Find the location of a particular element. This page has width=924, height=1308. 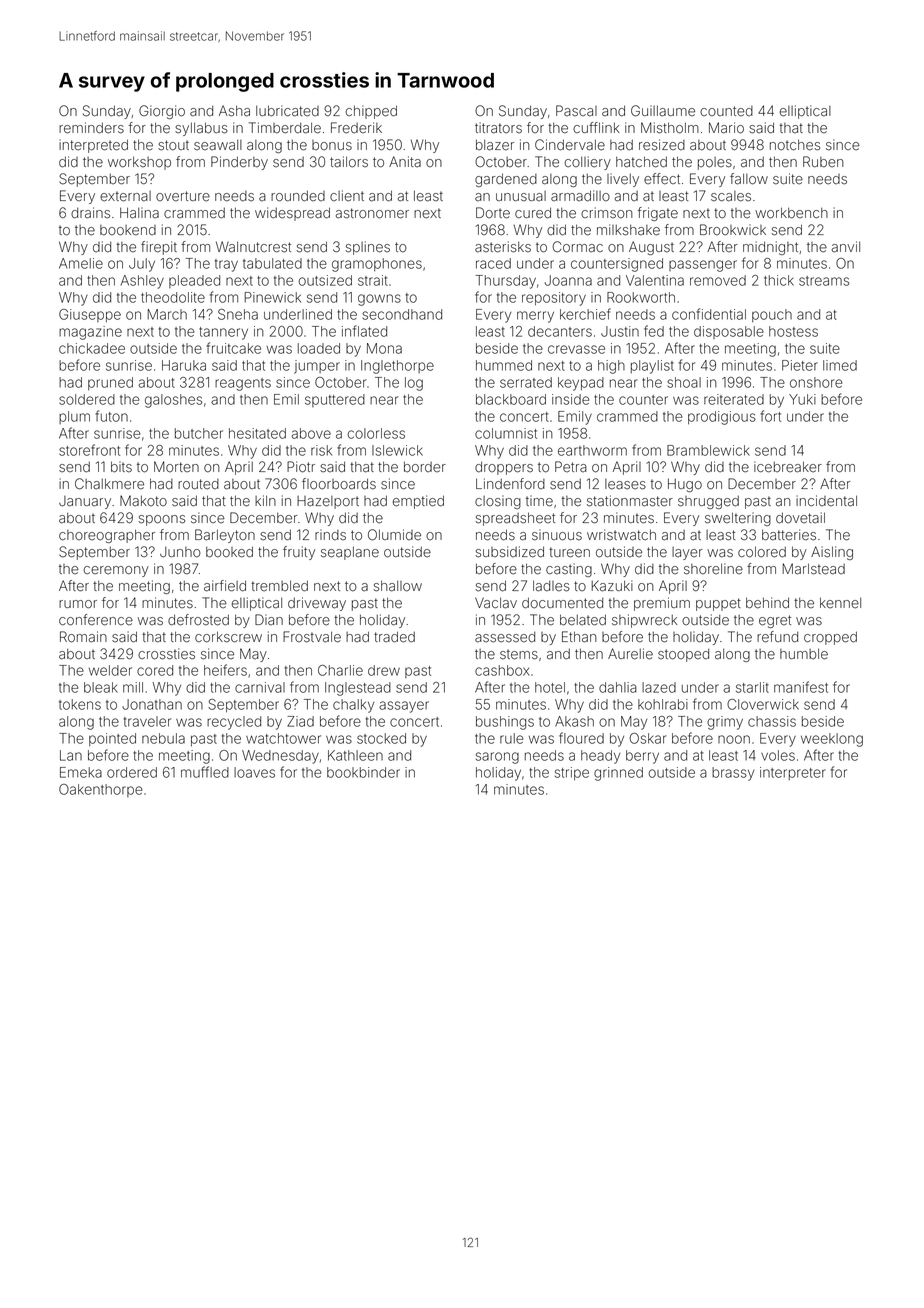

titrators is located at coordinates (498, 128).
